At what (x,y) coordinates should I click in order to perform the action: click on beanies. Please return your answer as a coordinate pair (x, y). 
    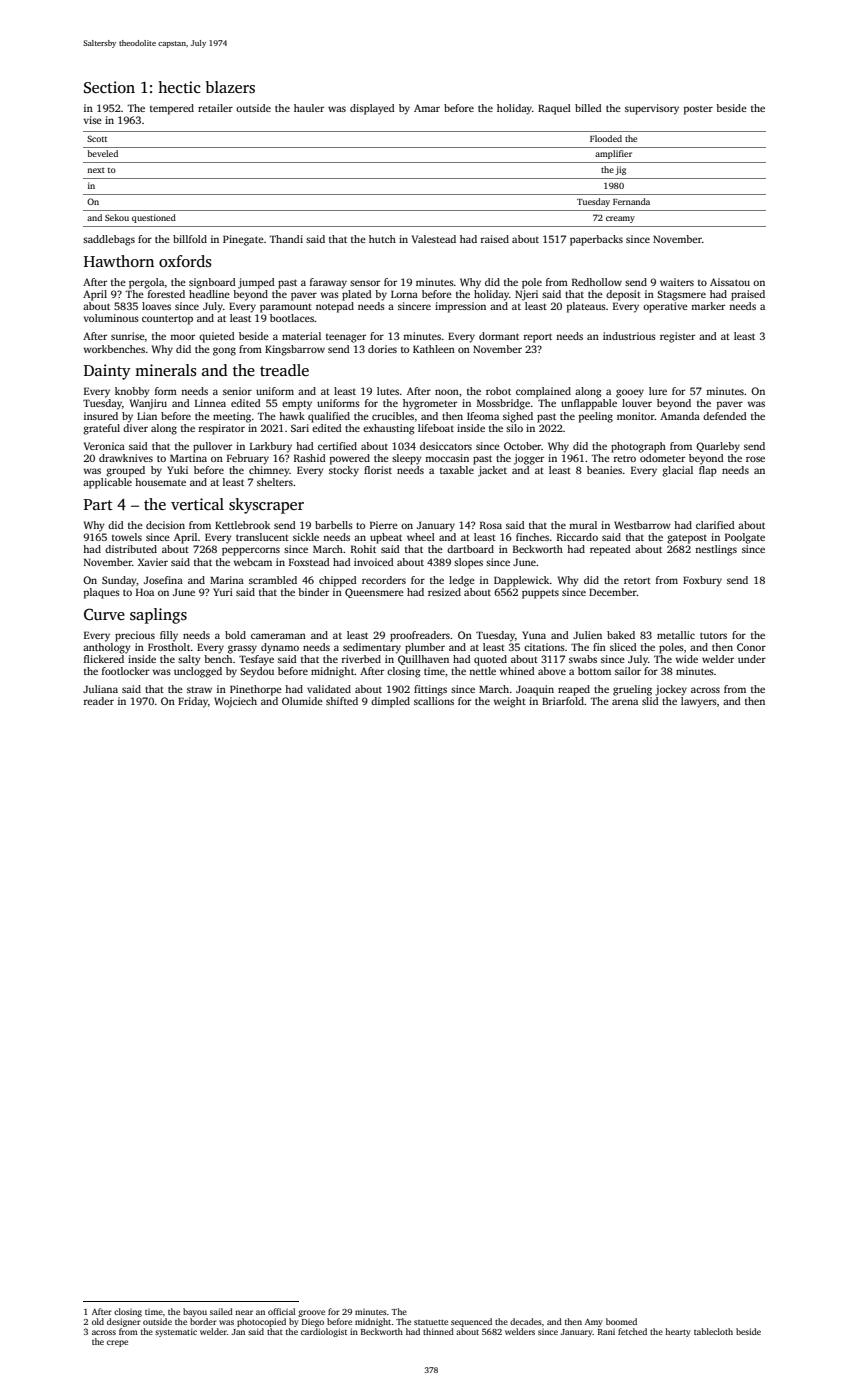
    Looking at the image, I should click on (604, 470).
